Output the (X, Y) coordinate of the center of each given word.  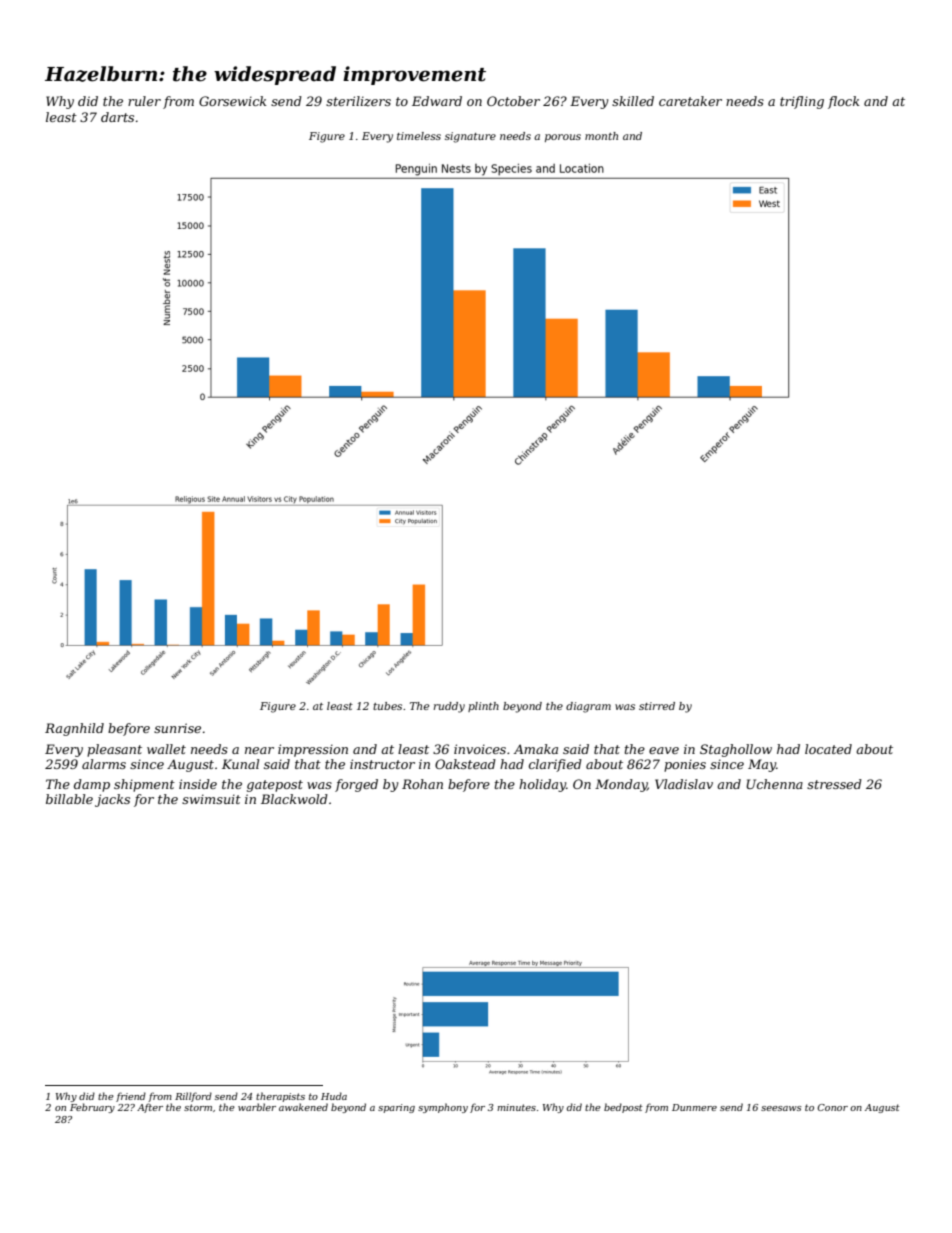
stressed (834, 784)
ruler (144, 101)
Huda (334, 1096)
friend (131, 1097)
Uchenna (774, 784)
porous (563, 138)
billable (69, 799)
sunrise (177, 728)
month (601, 136)
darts (117, 117)
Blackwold (294, 799)
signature (470, 137)
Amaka (536, 749)
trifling (802, 102)
